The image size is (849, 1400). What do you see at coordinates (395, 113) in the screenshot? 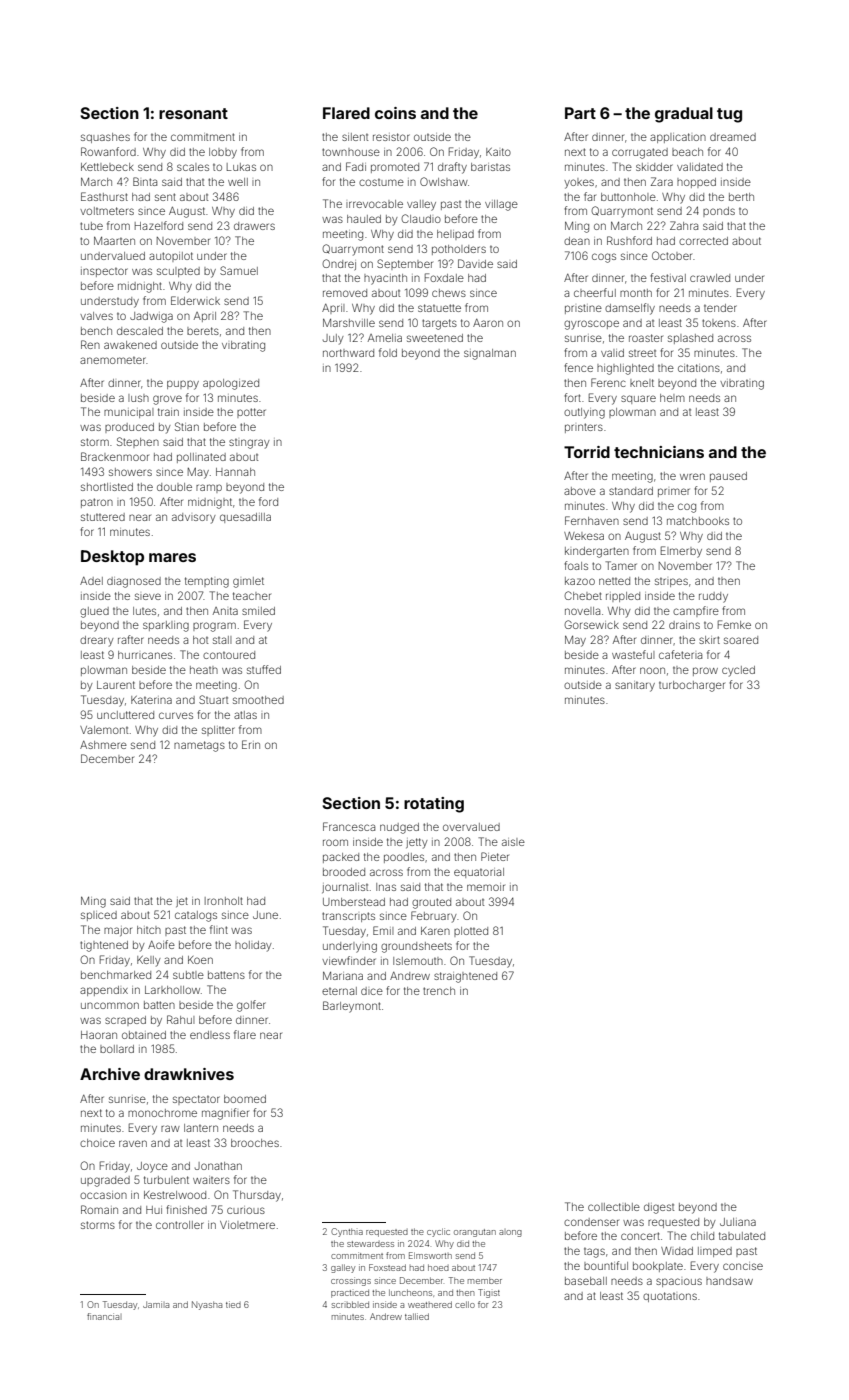
I see `coins` at bounding box center [395, 113].
